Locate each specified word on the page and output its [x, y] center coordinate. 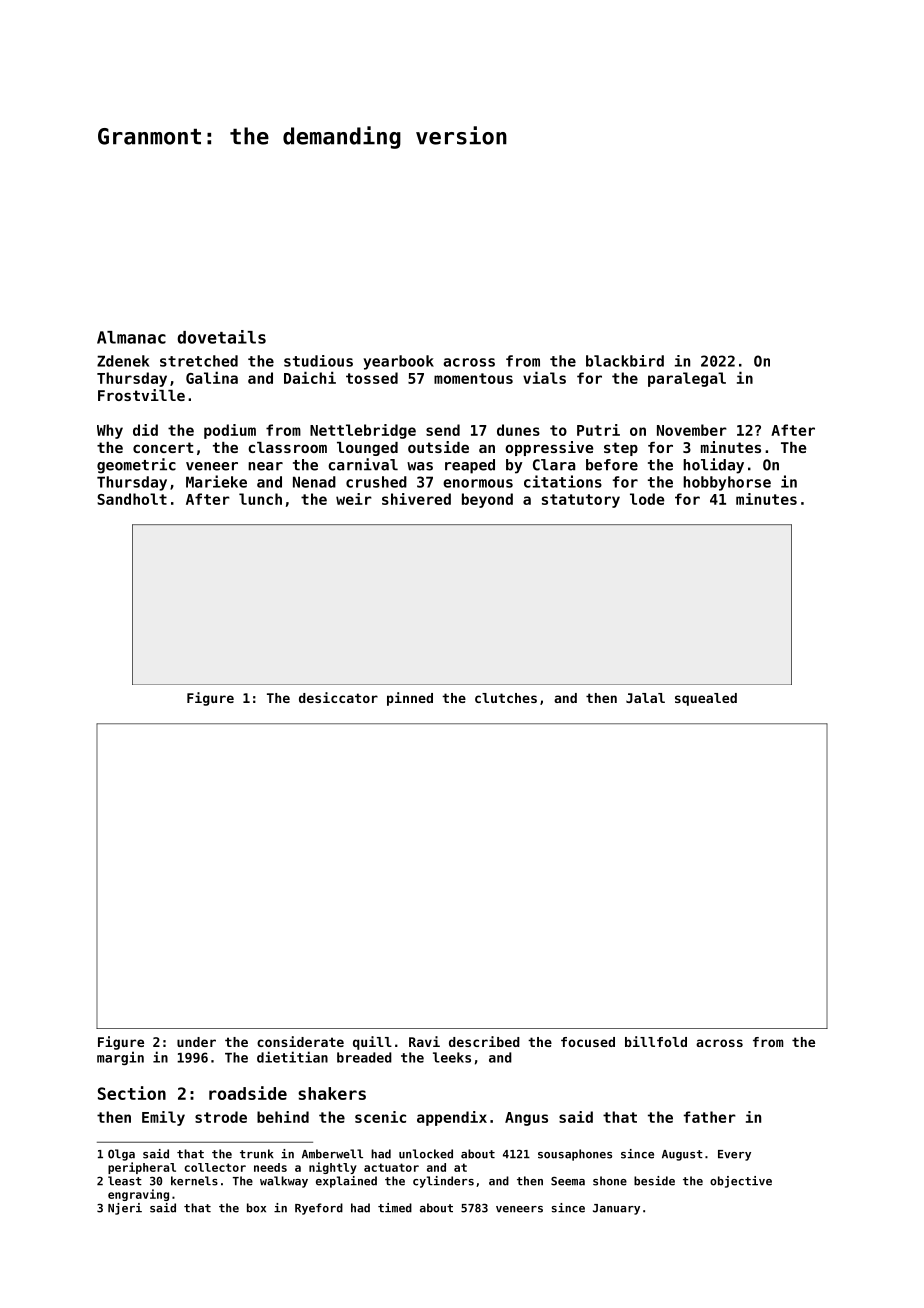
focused [588, 1042]
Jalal [645, 698]
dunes [518, 430]
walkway [284, 1182]
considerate [300, 1041]
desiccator [338, 697]
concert [163, 447]
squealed [706, 699]
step [621, 449]
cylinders [443, 1182]
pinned [410, 699]
